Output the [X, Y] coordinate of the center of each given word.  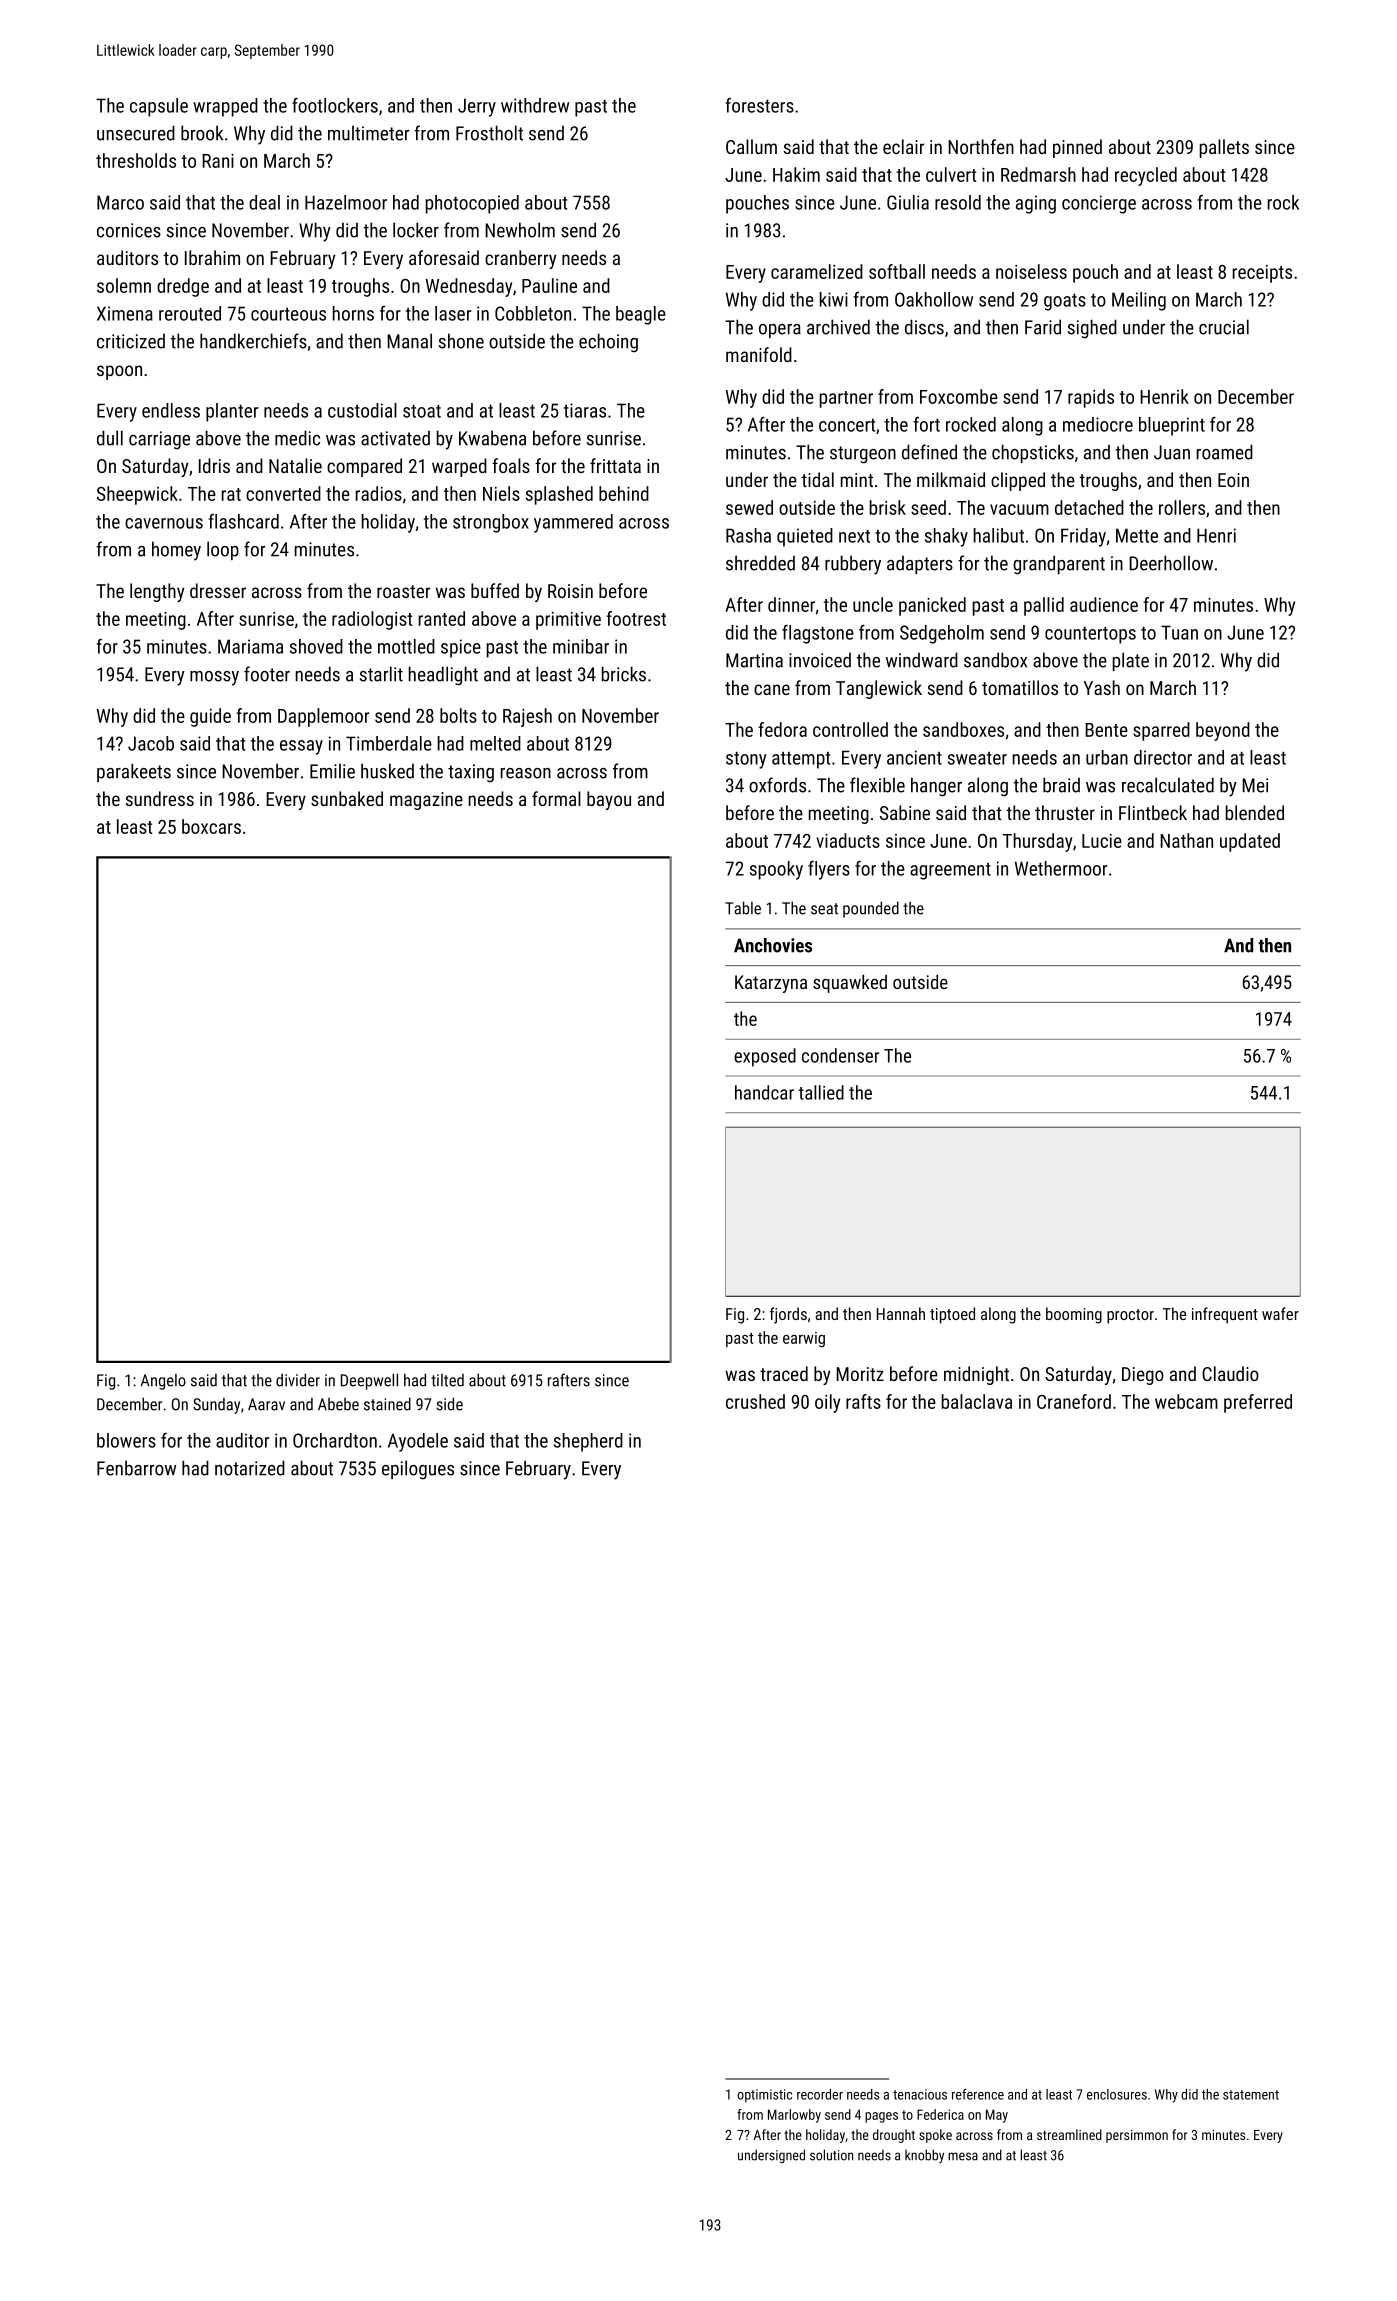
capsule [159, 107]
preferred [1258, 1403]
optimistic [764, 2096]
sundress [160, 798]
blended [1255, 812]
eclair [903, 146]
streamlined [1069, 2134]
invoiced [820, 660]
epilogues [418, 1470]
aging [1036, 204]
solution [831, 2155]
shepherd [588, 1442]
